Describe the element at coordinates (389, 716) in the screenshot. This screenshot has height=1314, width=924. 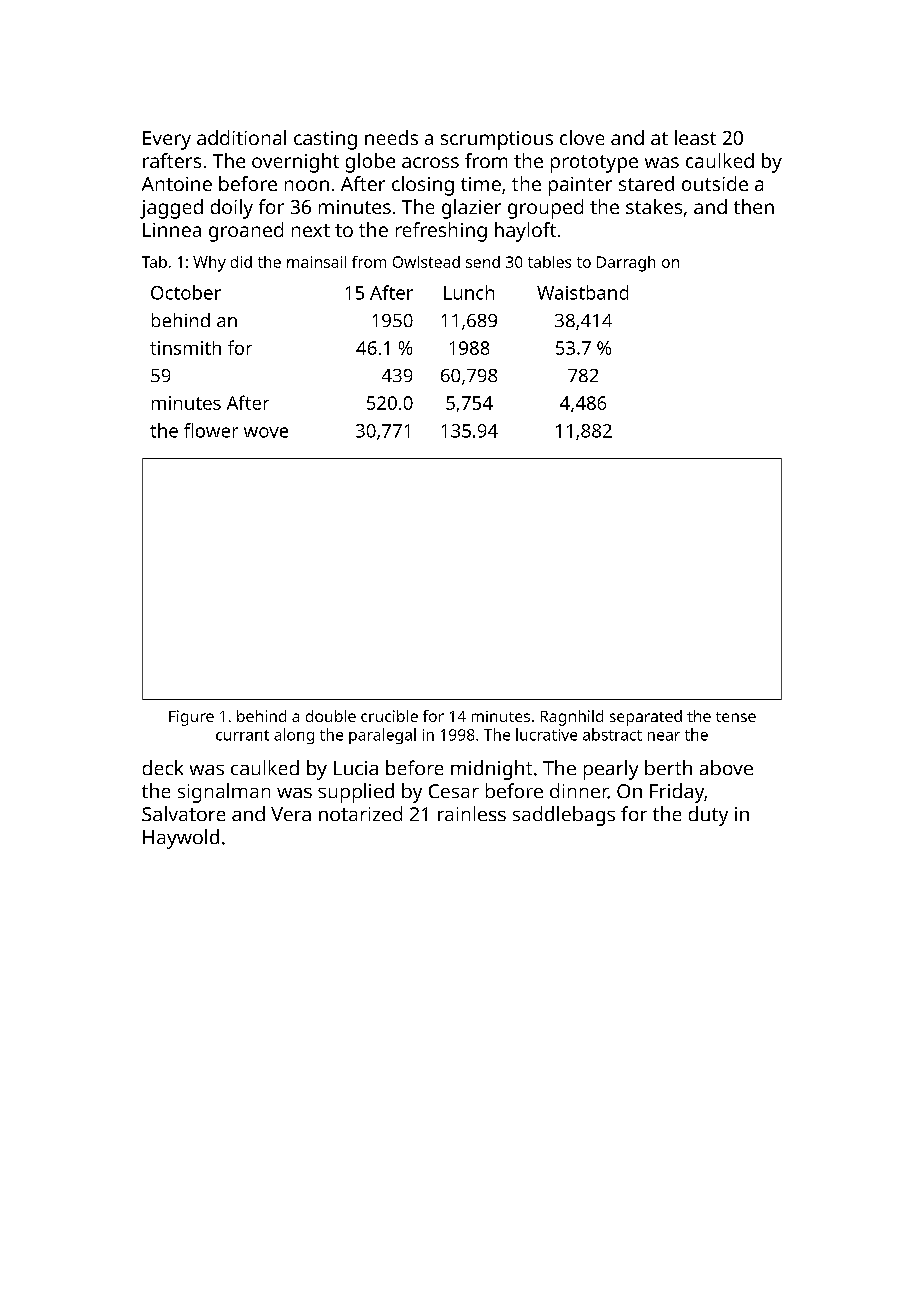
I see `crucible` at that location.
